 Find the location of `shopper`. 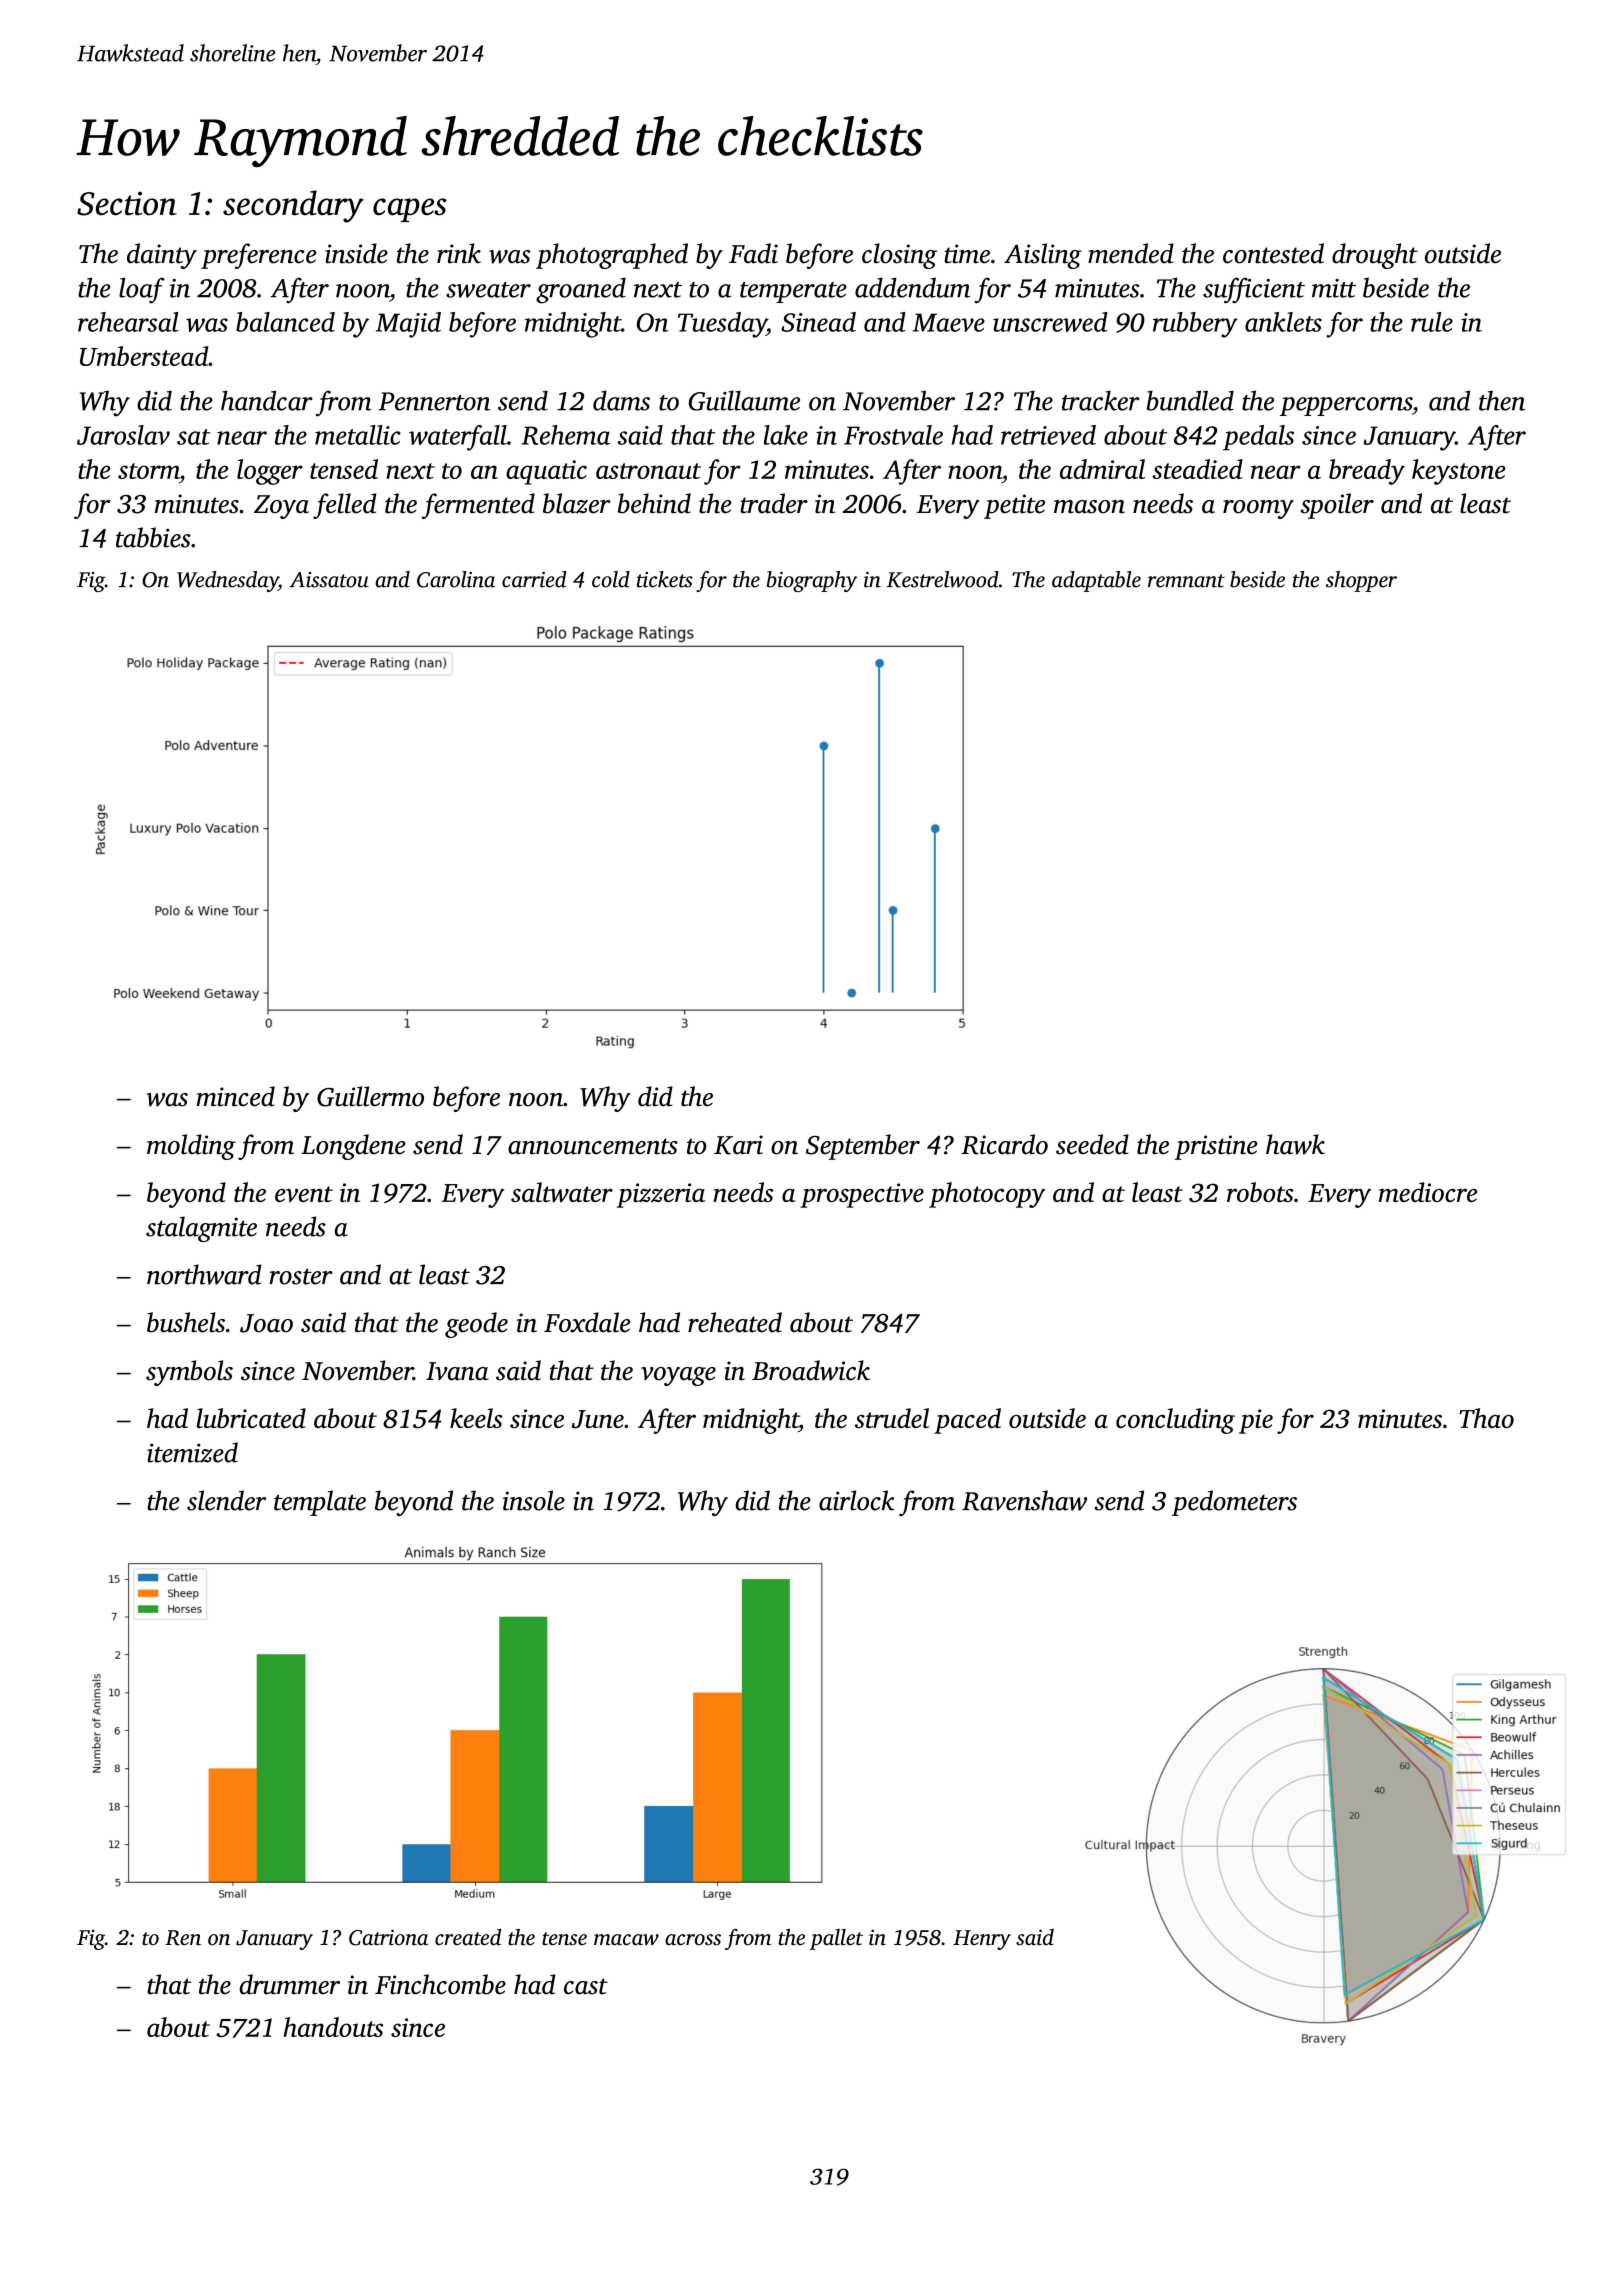

shopper is located at coordinates (1361, 581).
